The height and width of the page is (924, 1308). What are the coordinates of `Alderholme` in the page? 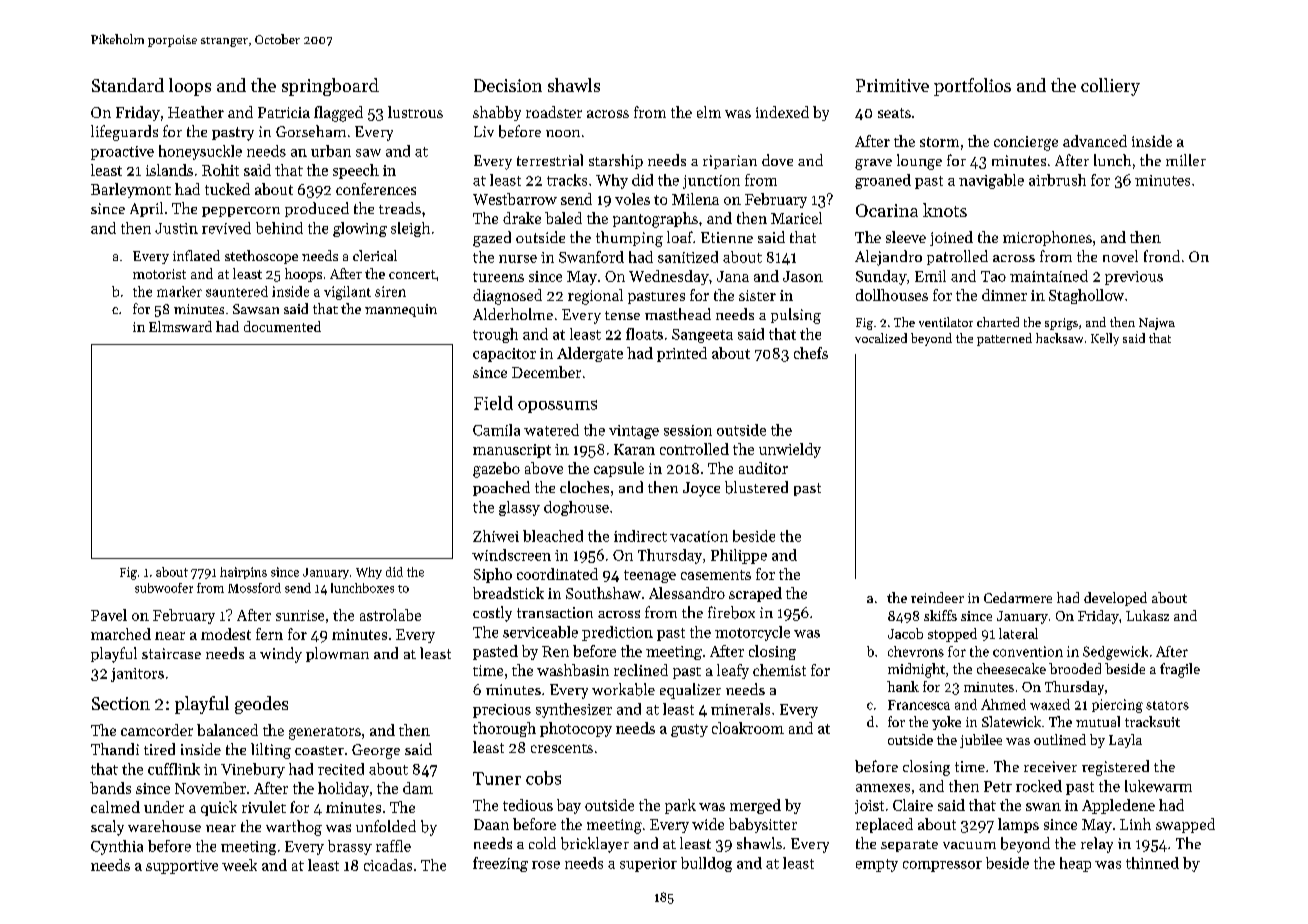 It's located at (513, 314).
